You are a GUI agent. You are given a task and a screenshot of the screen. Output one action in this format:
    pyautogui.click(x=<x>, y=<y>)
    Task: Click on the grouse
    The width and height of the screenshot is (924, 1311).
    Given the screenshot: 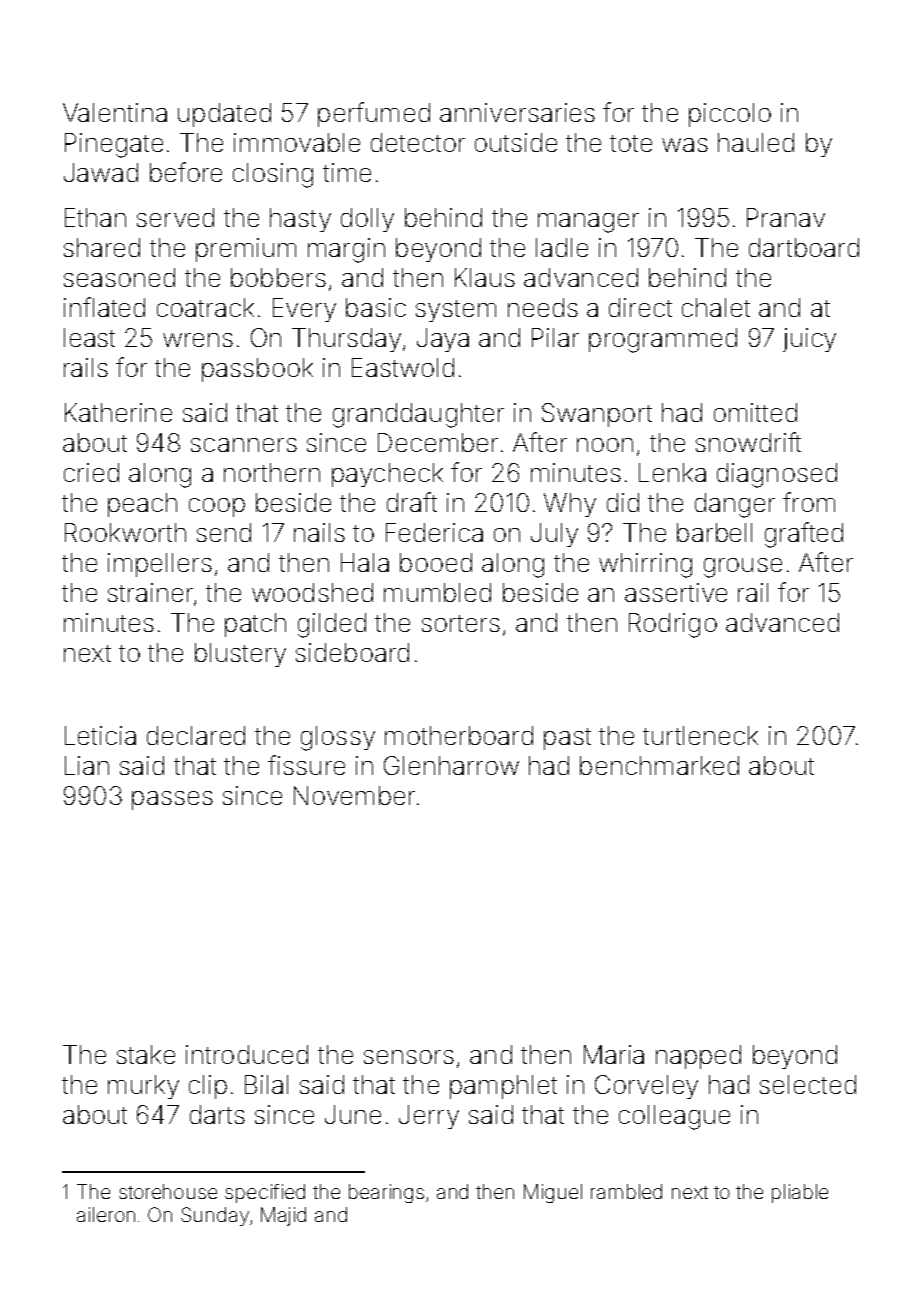 What is the action you would take?
    pyautogui.click(x=743, y=568)
